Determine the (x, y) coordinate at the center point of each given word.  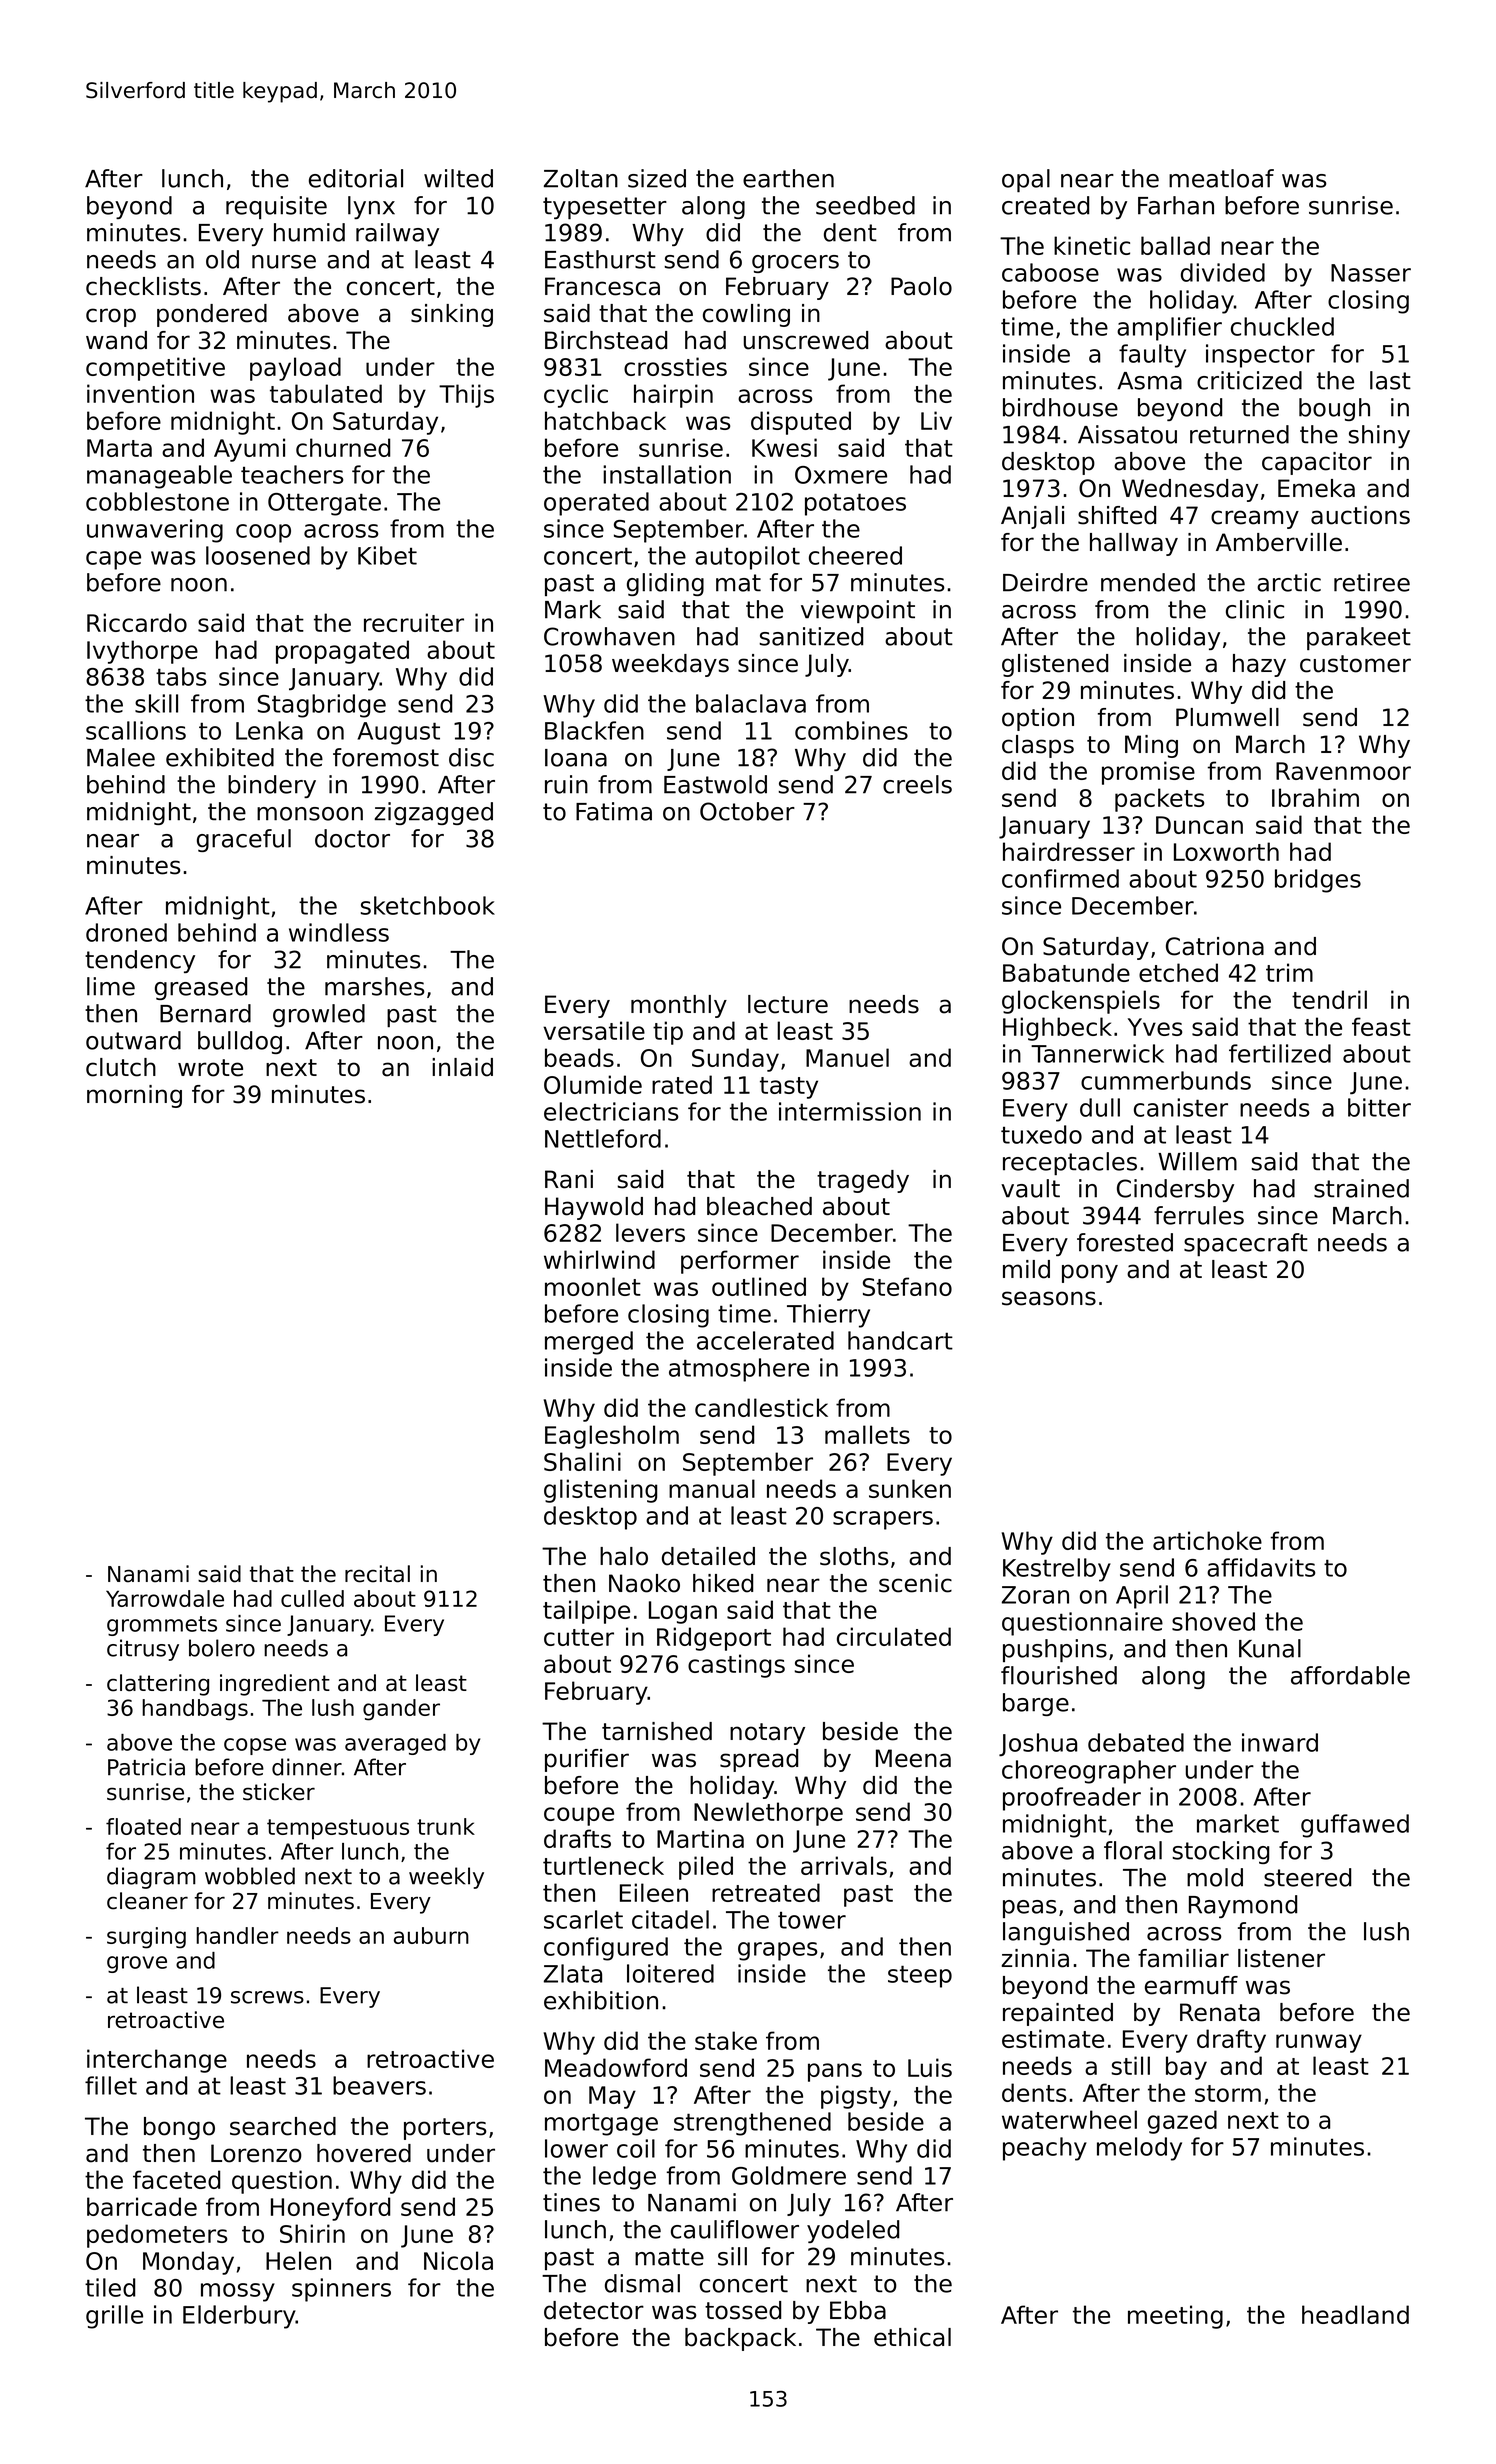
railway (397, 234)
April (1142, 1597)
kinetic (1092, 245)
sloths (854, 1556)
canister (1181, 1107)
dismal (642, 2283)
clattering (158, 1685)
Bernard (205, 1013)
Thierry (828, 1316)
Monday (188, 2263)
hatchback (605, 420)
